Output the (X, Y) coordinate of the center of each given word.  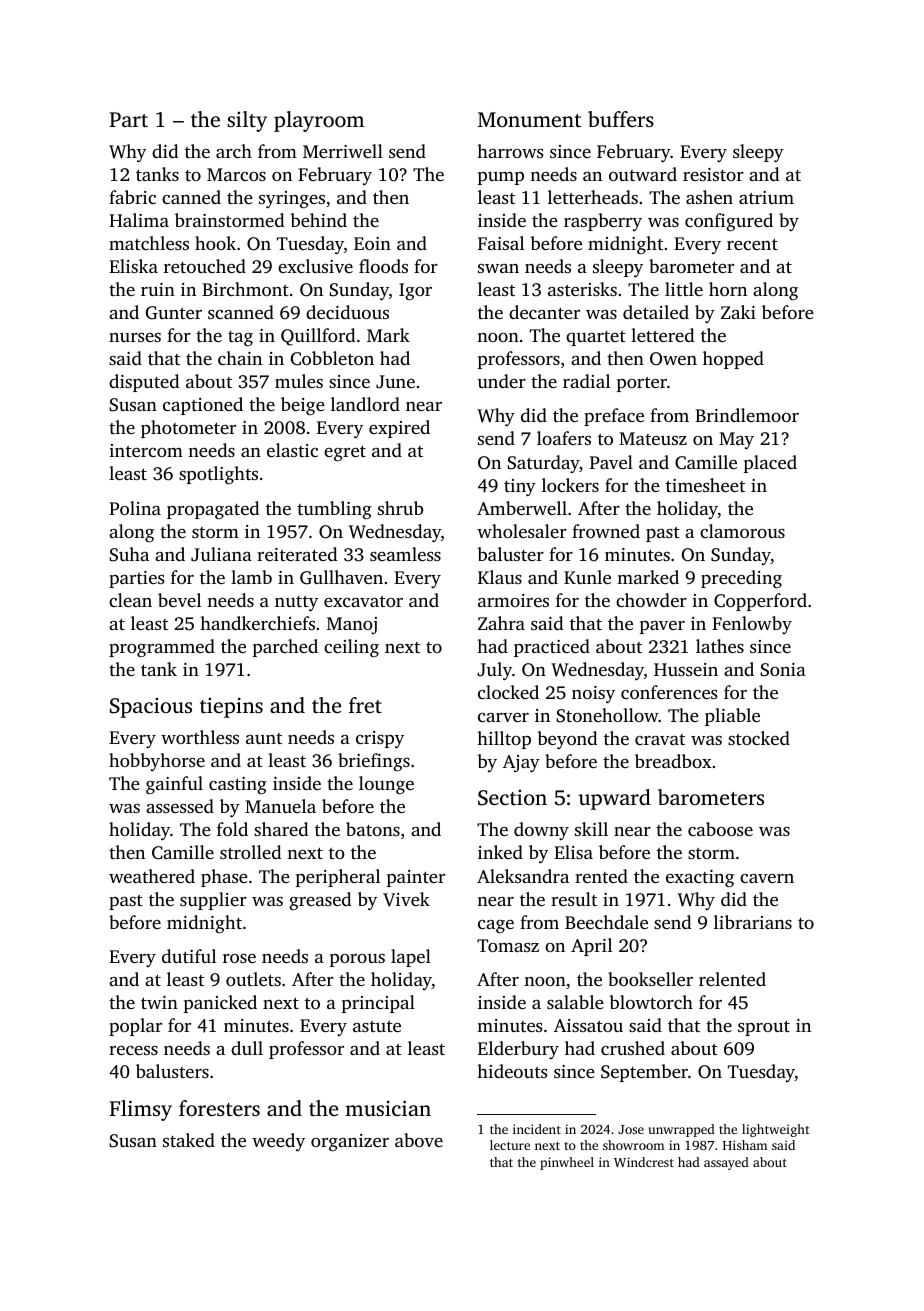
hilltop (504, 740)
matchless (149, 243)
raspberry (603, 222)
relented (732, 979)
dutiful (189, 956)
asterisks (582, 289)
